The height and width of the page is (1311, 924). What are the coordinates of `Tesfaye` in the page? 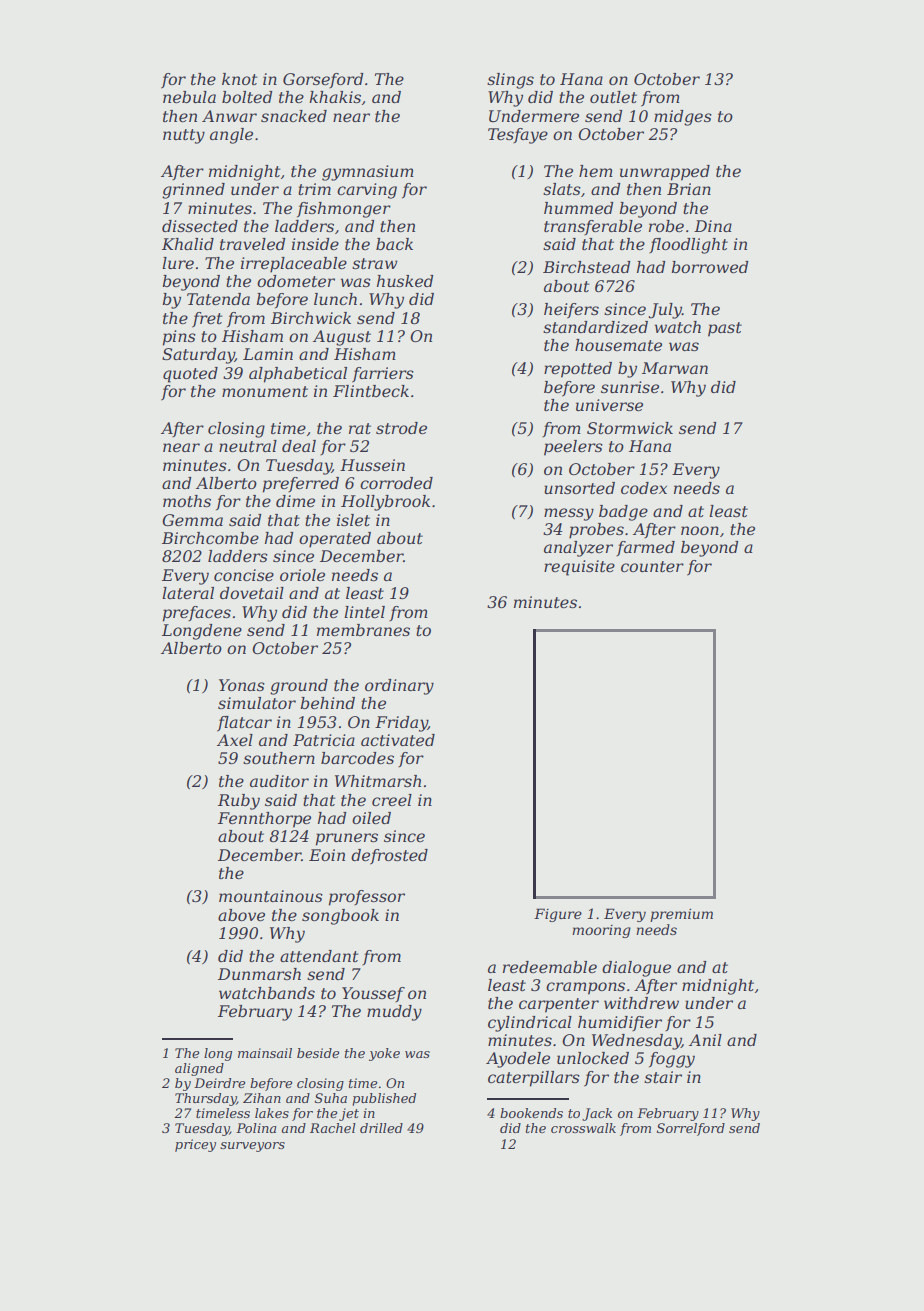 It's located at (518, 136).
